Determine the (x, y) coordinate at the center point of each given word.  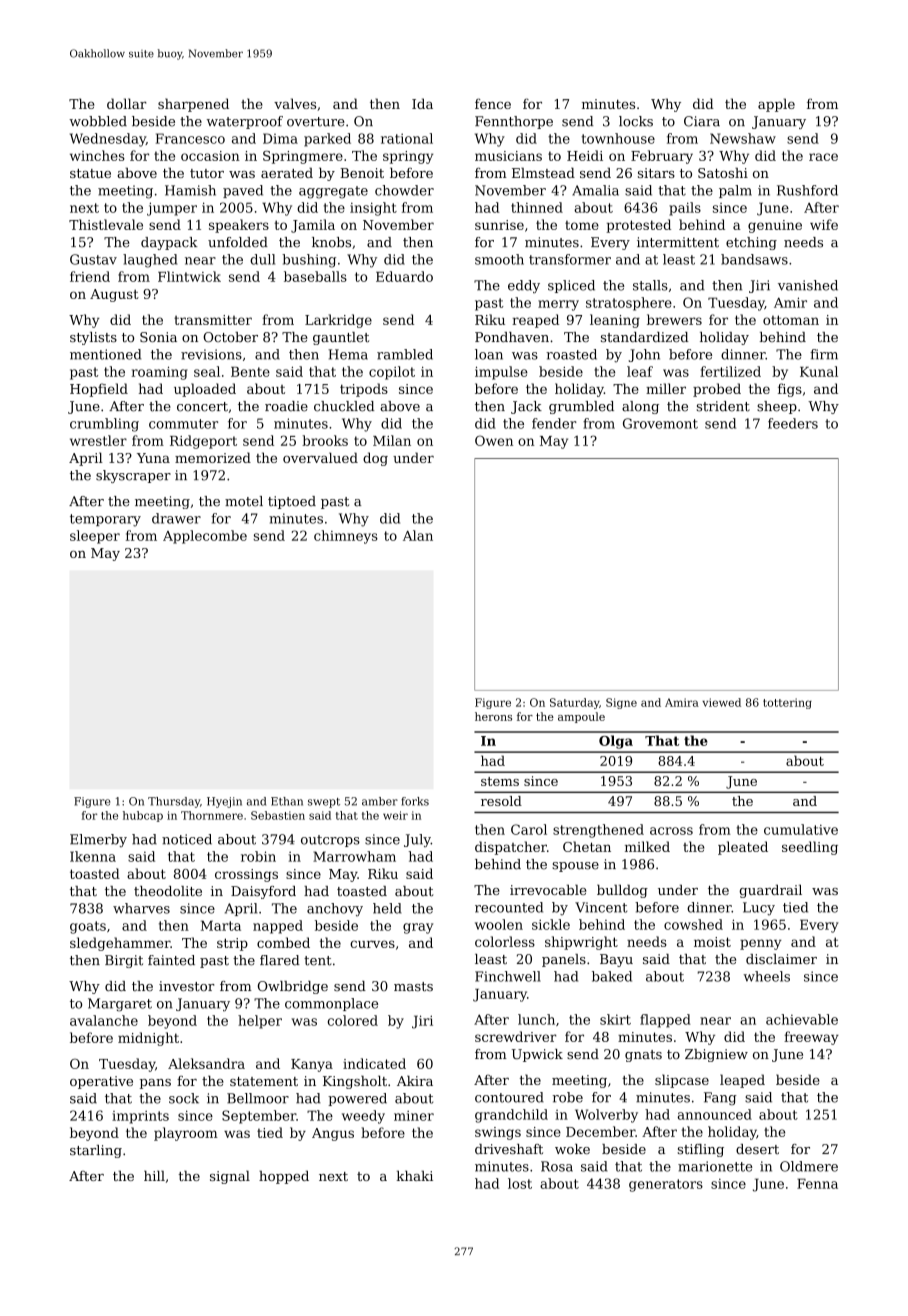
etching (751, 243)
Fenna (817, 1183)
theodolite (168, 891)
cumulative (801, 829)
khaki (415, 1175)
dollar (127, 103)
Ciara (702, 121)
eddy (524, 286)
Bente (250, 372)
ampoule (581, 717)
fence (493, 103)
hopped (284, 1177)
